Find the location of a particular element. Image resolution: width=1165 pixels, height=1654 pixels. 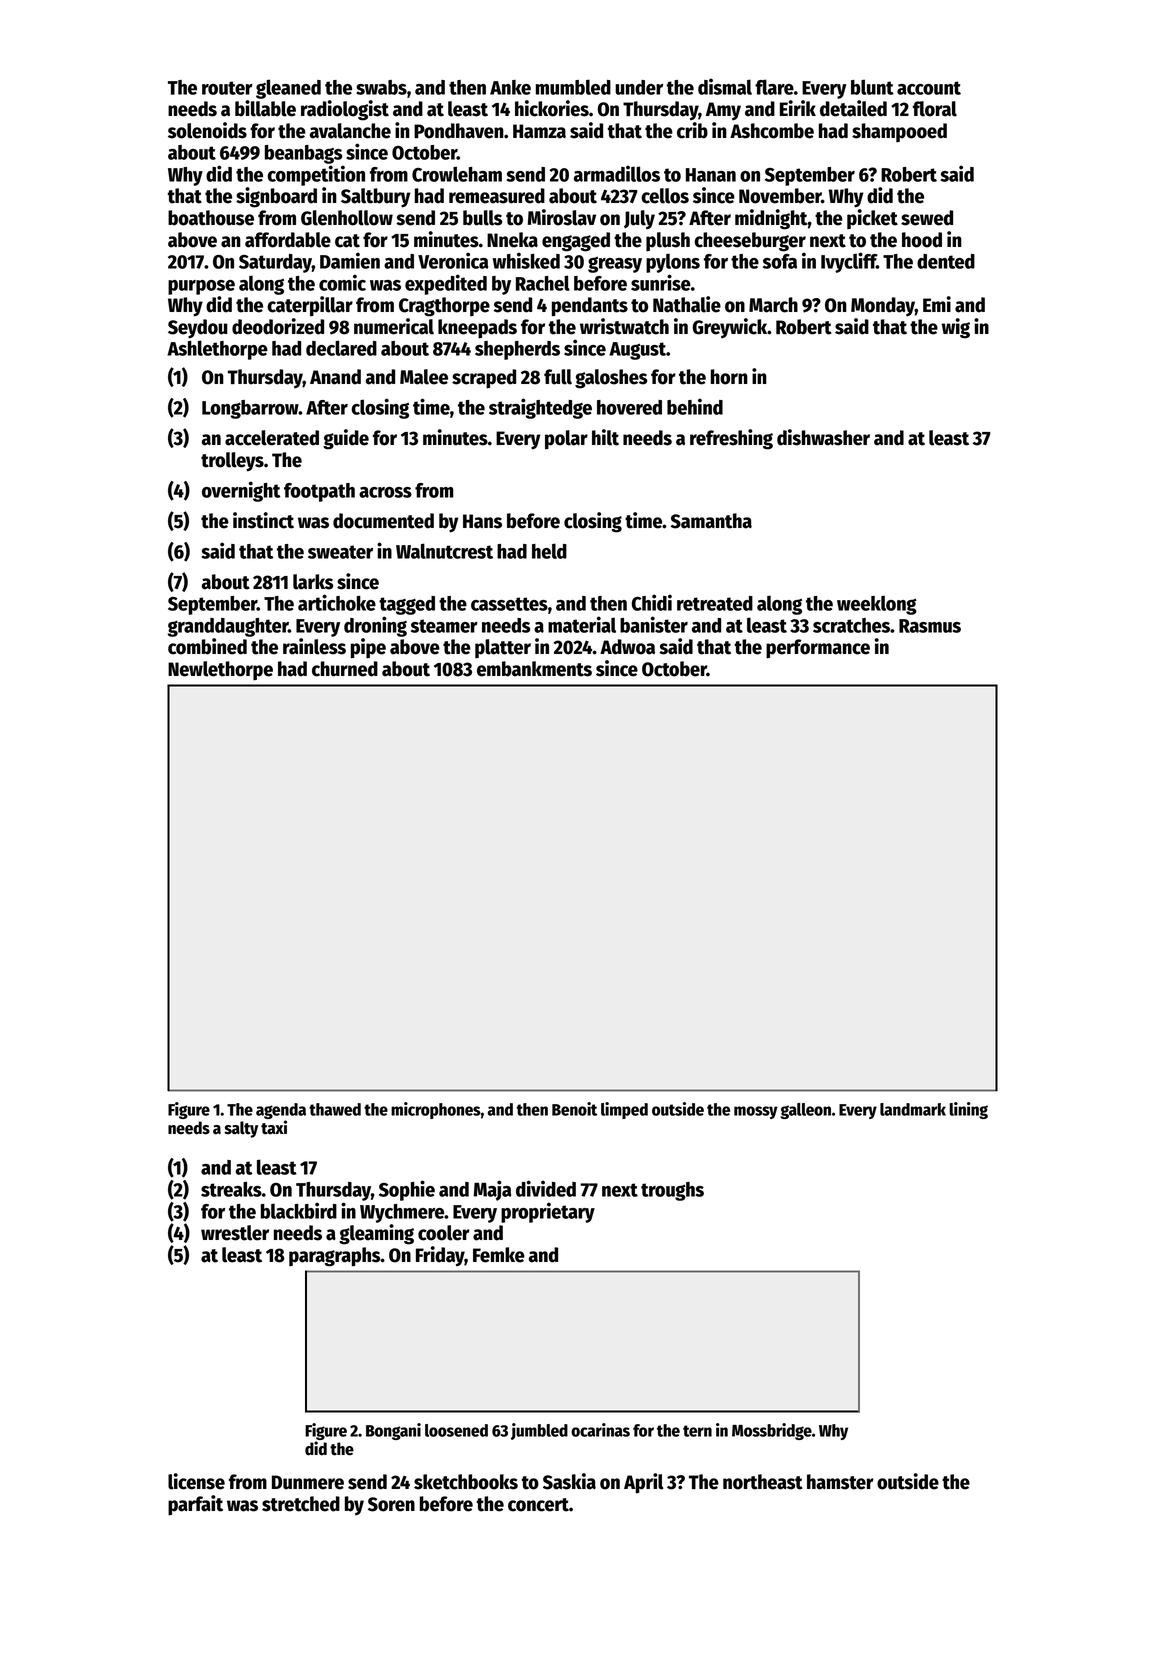

sunrise is located at coordinates (661, 282).
